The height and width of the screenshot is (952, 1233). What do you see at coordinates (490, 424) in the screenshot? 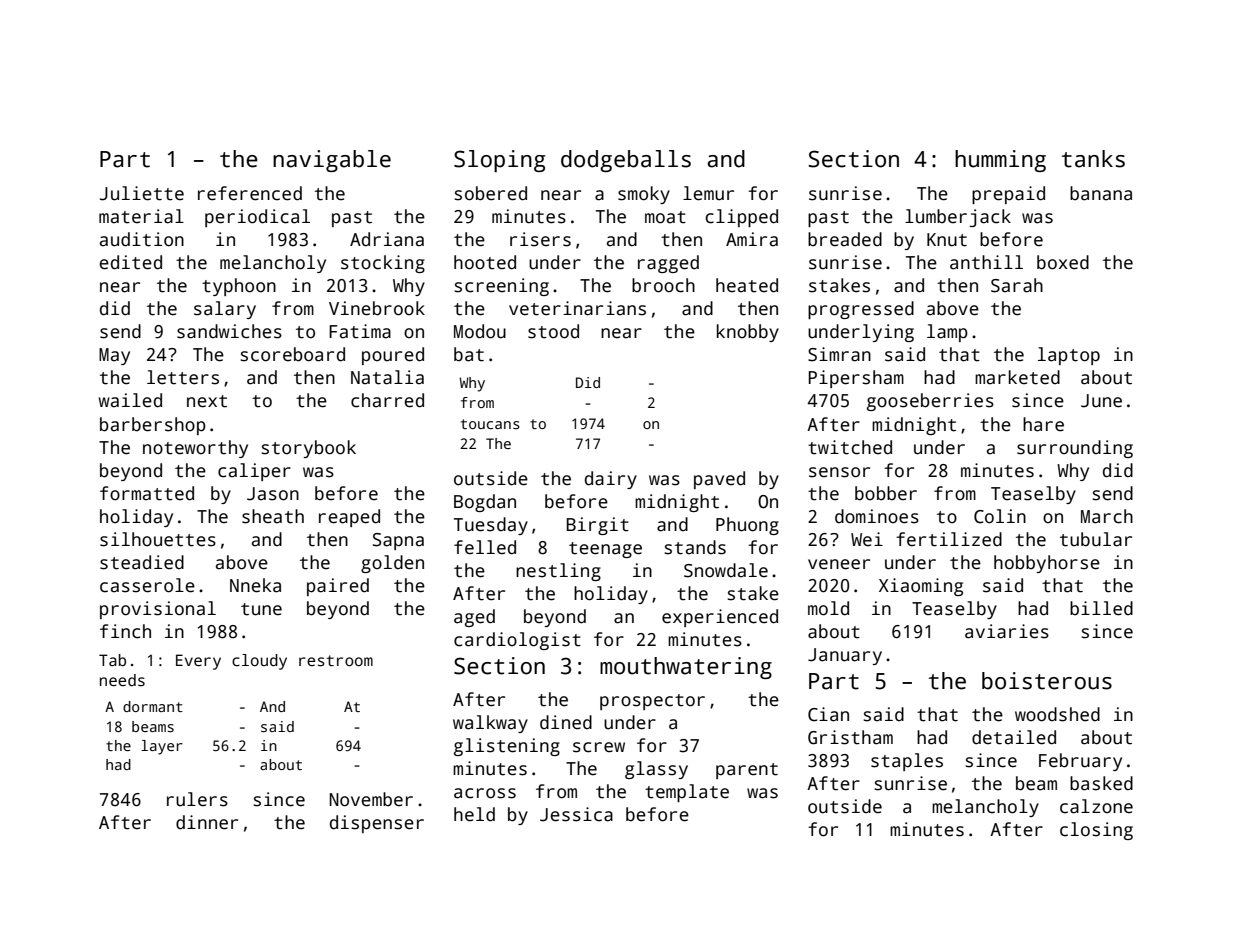
I see `toucans` at bounding box center [490, 424].
